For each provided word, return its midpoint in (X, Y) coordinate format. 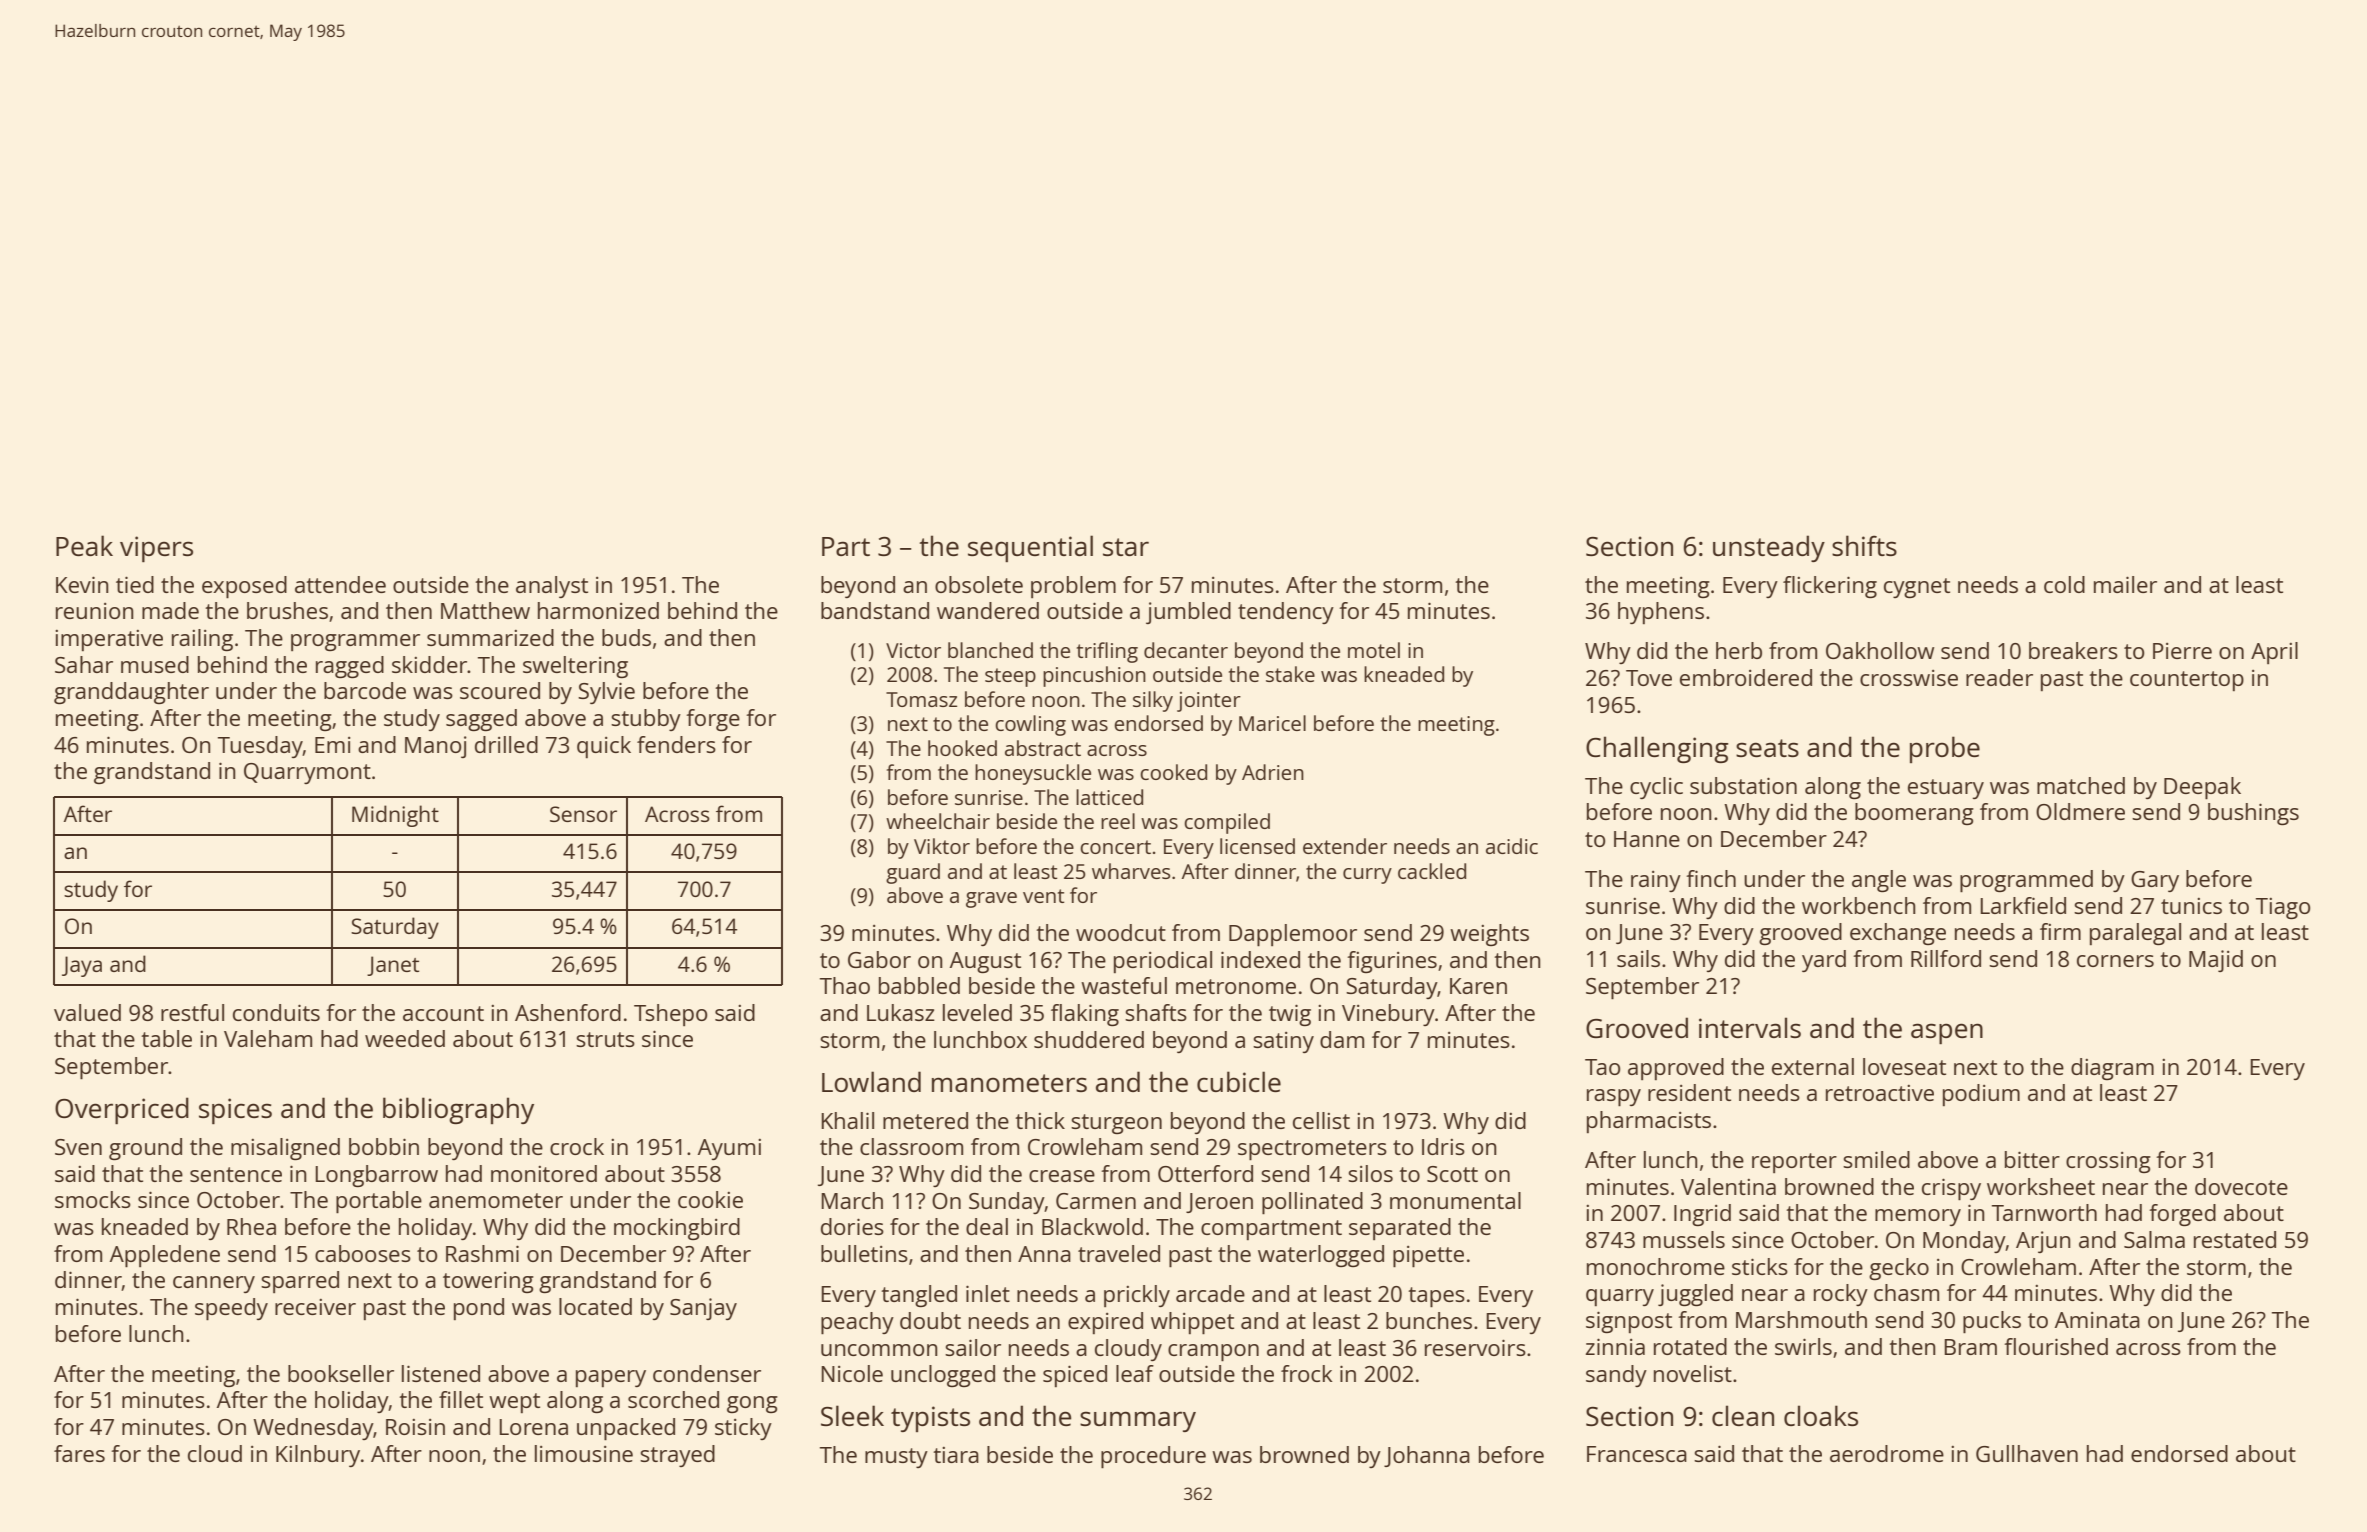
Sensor (583, 814)
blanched (990, 650)
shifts (1864, 545)
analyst (552, 587)
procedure (1153, 1457)
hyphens (1661, 613)
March (852, 1200)
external (1813, 1066)
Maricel (1272, 723)
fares (79, 1453)
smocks (93, 1199)
